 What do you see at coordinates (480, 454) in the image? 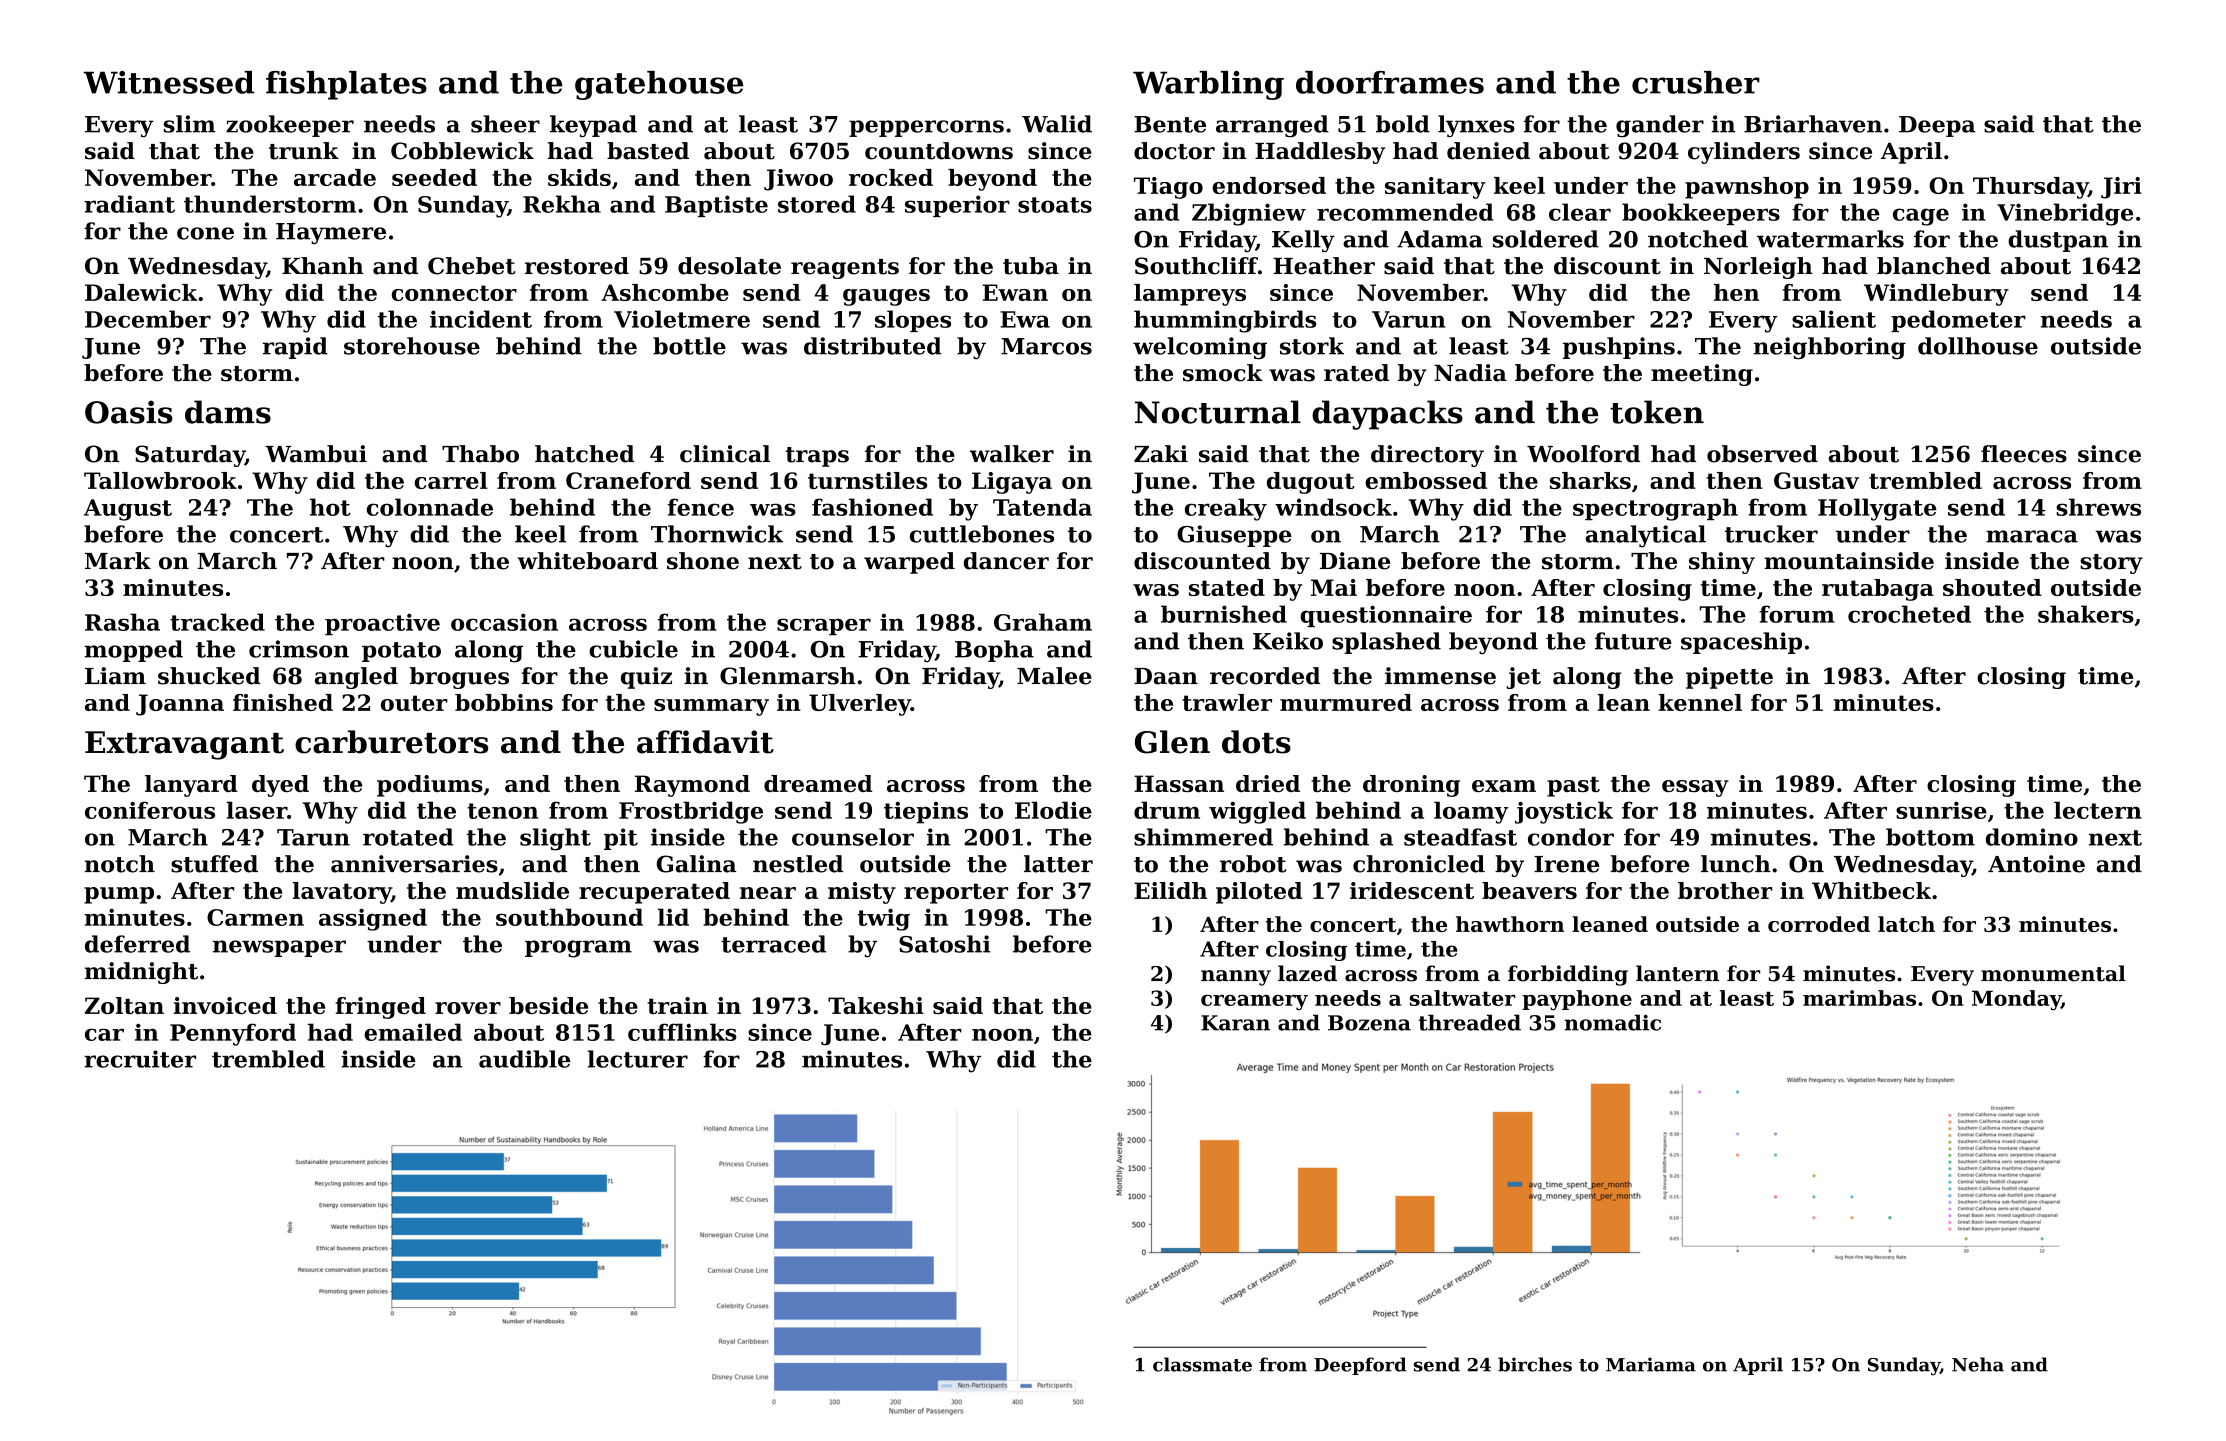
I see `Thabo` at bounding box center [480, 454].
